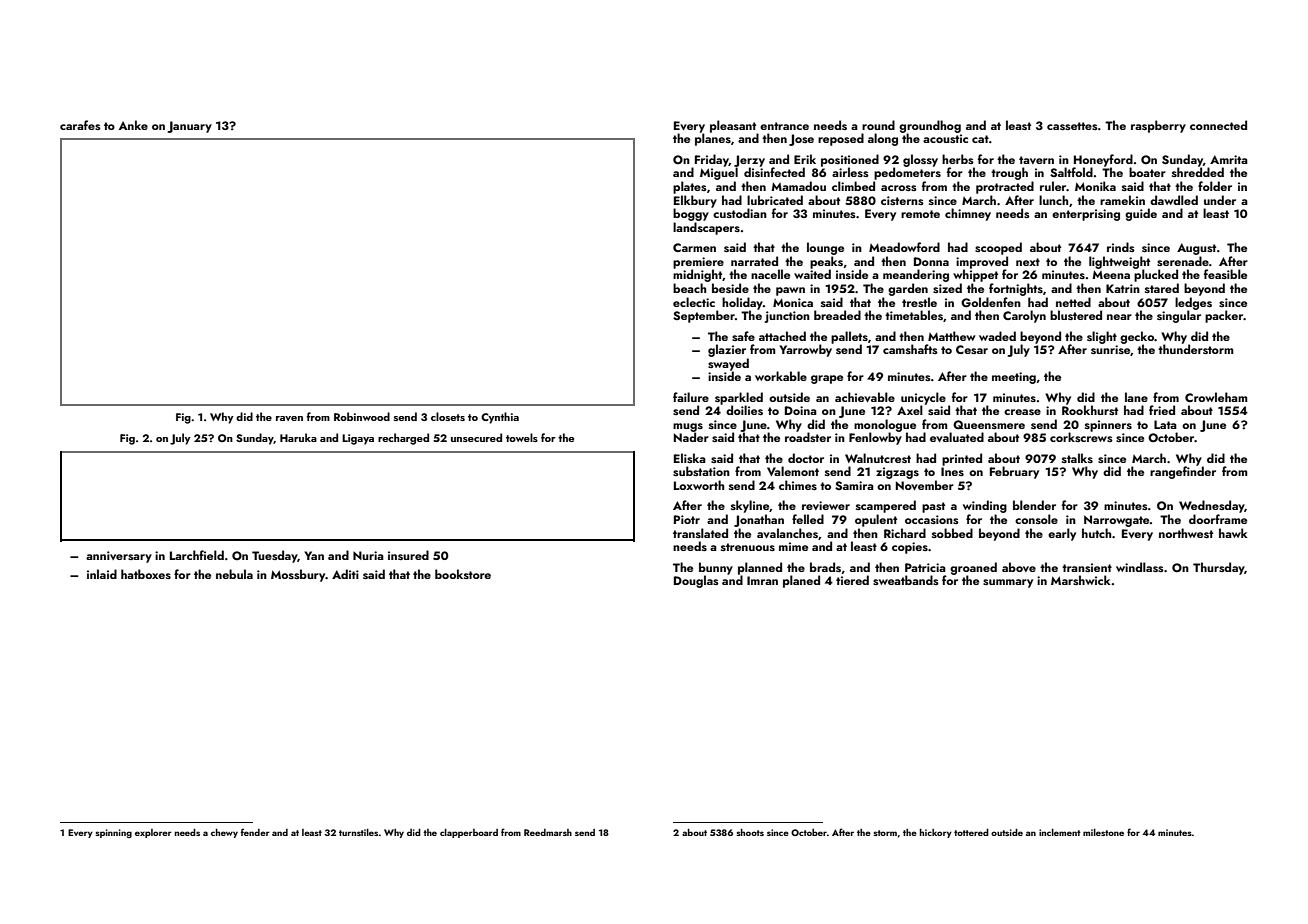 This screenshot has width=1308, height=924. What do you see at coordinates (696, 581) in the screenshot?
I see `Douglas` at bounding box center [696, 581].
